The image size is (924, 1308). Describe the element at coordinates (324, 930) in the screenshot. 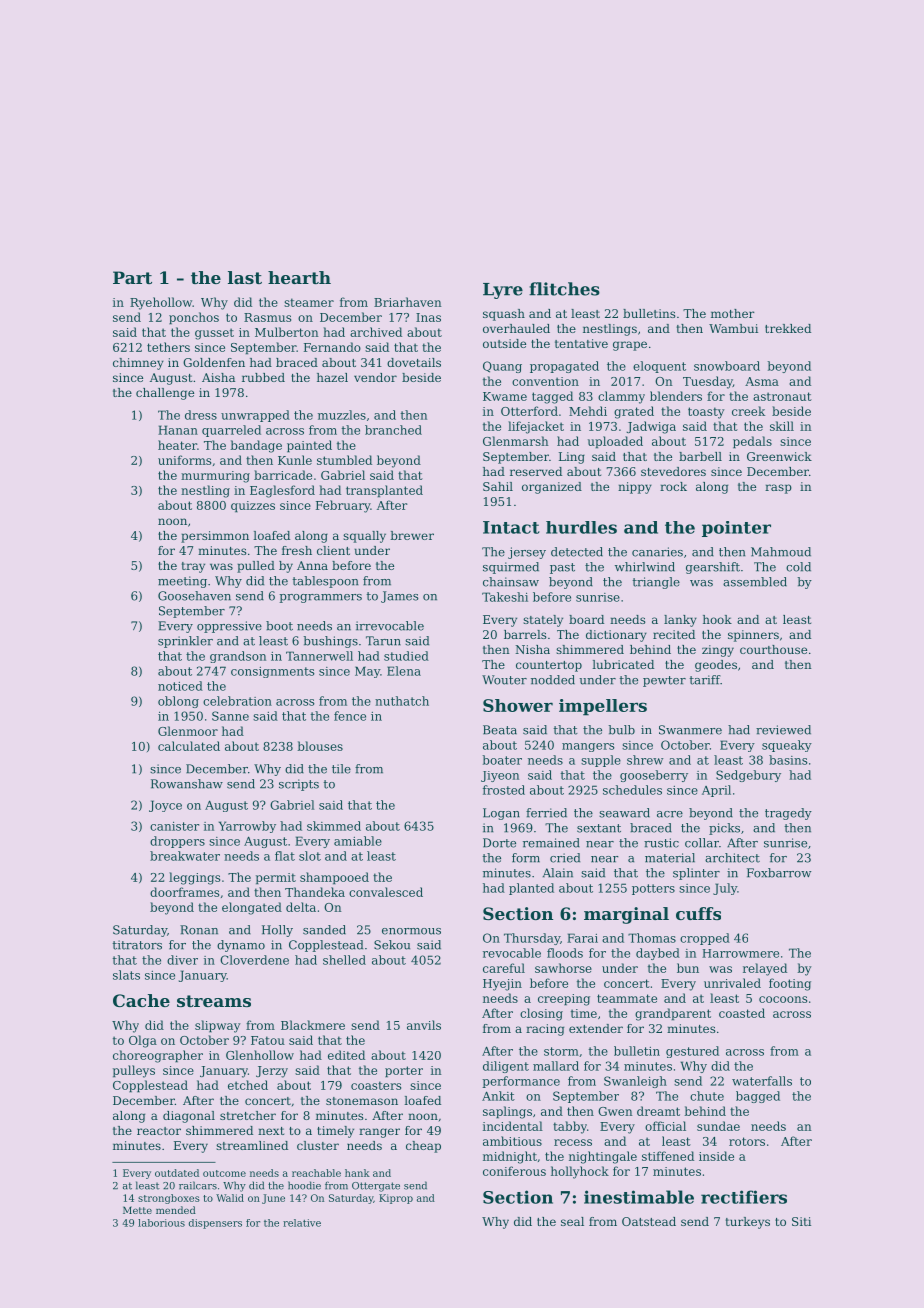

I see `sanded` at that location.
